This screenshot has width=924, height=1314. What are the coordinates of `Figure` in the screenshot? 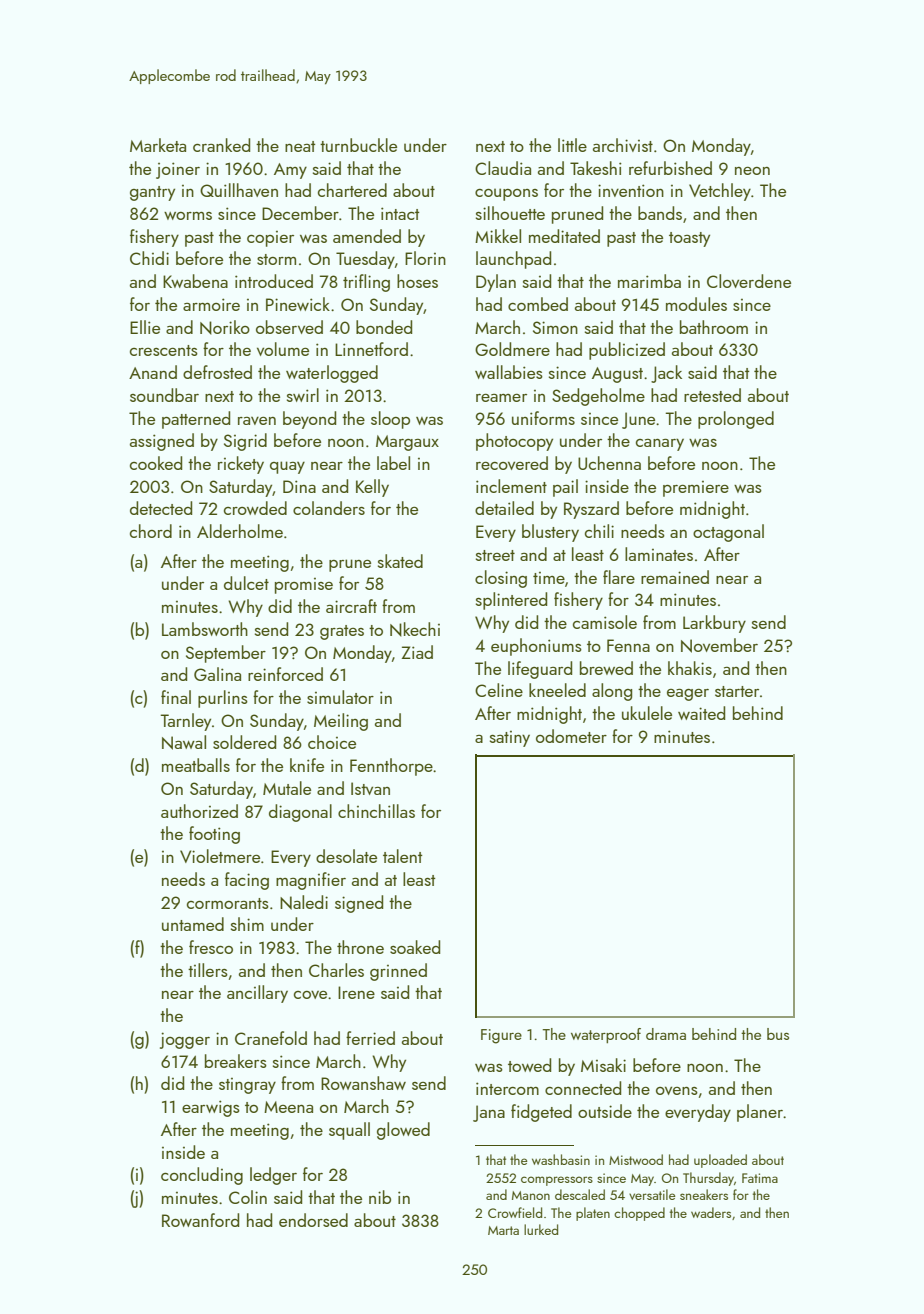 It's located at (501, 1036).
